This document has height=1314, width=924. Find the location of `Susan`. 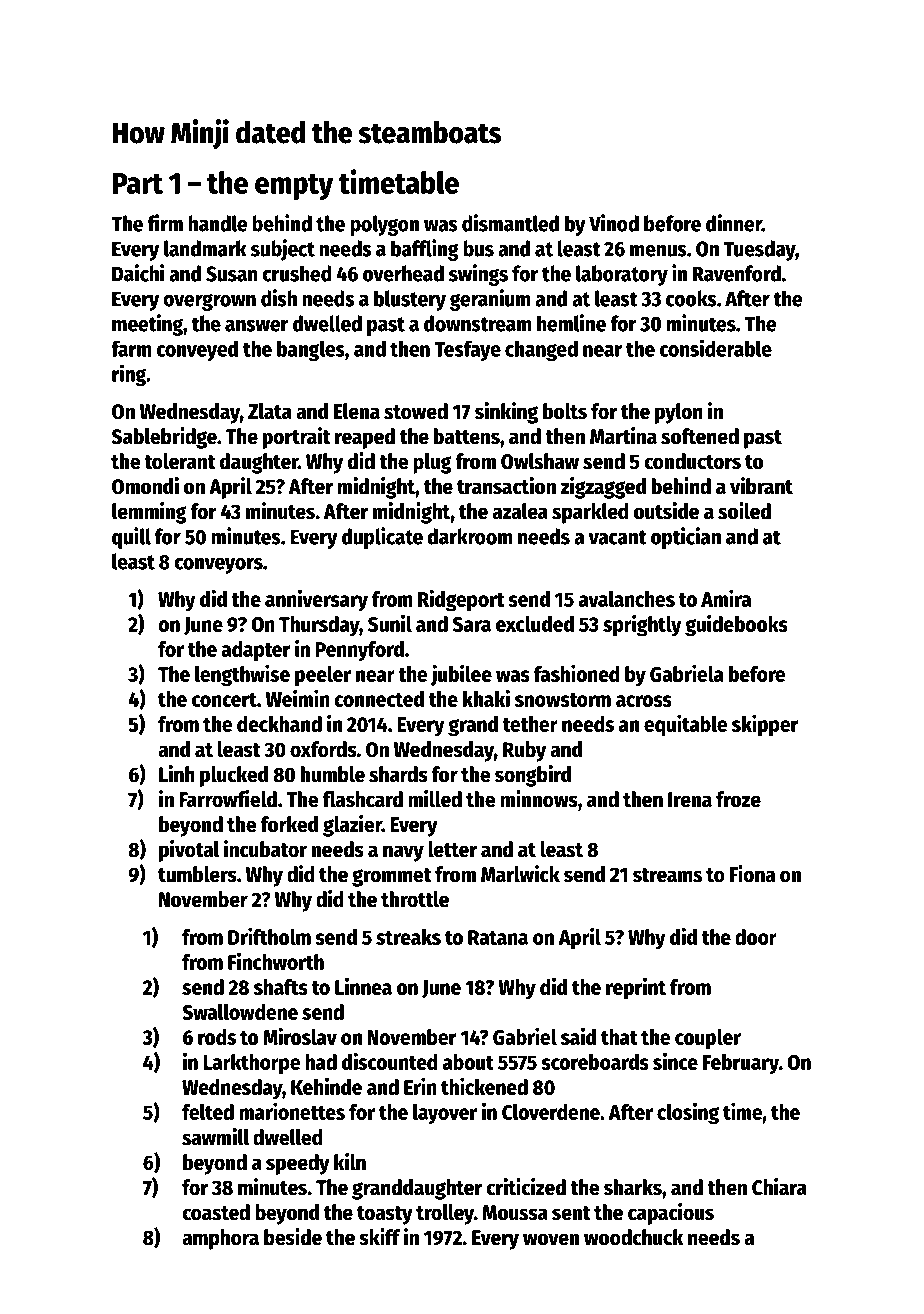

Susan is located at coordinates (232, 274).
